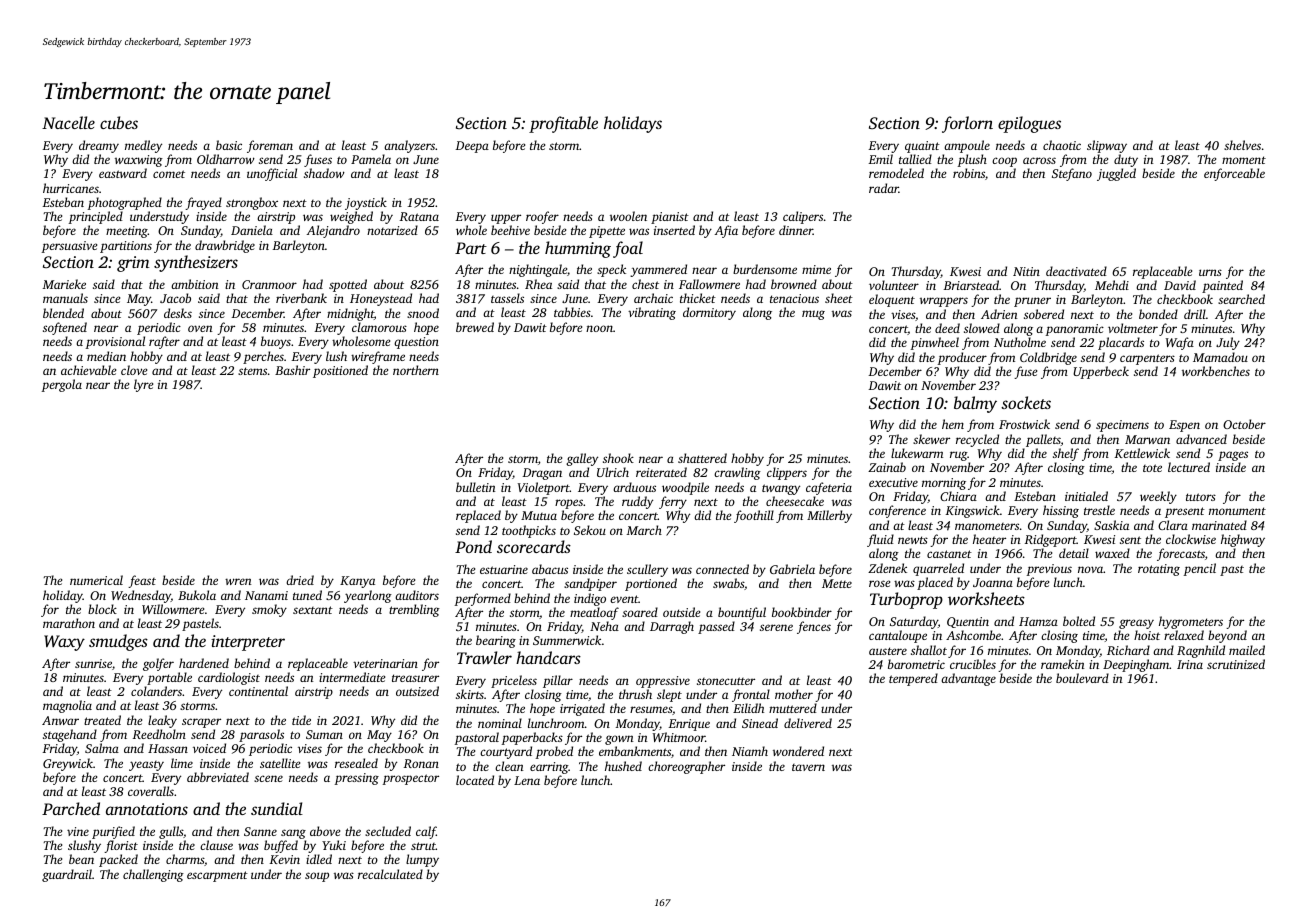 Image resolution: width=1308 pixels, height=924 pixels. Describe the element at coordinates (238, 581) in the screenshot. I see `wren` at that location.
